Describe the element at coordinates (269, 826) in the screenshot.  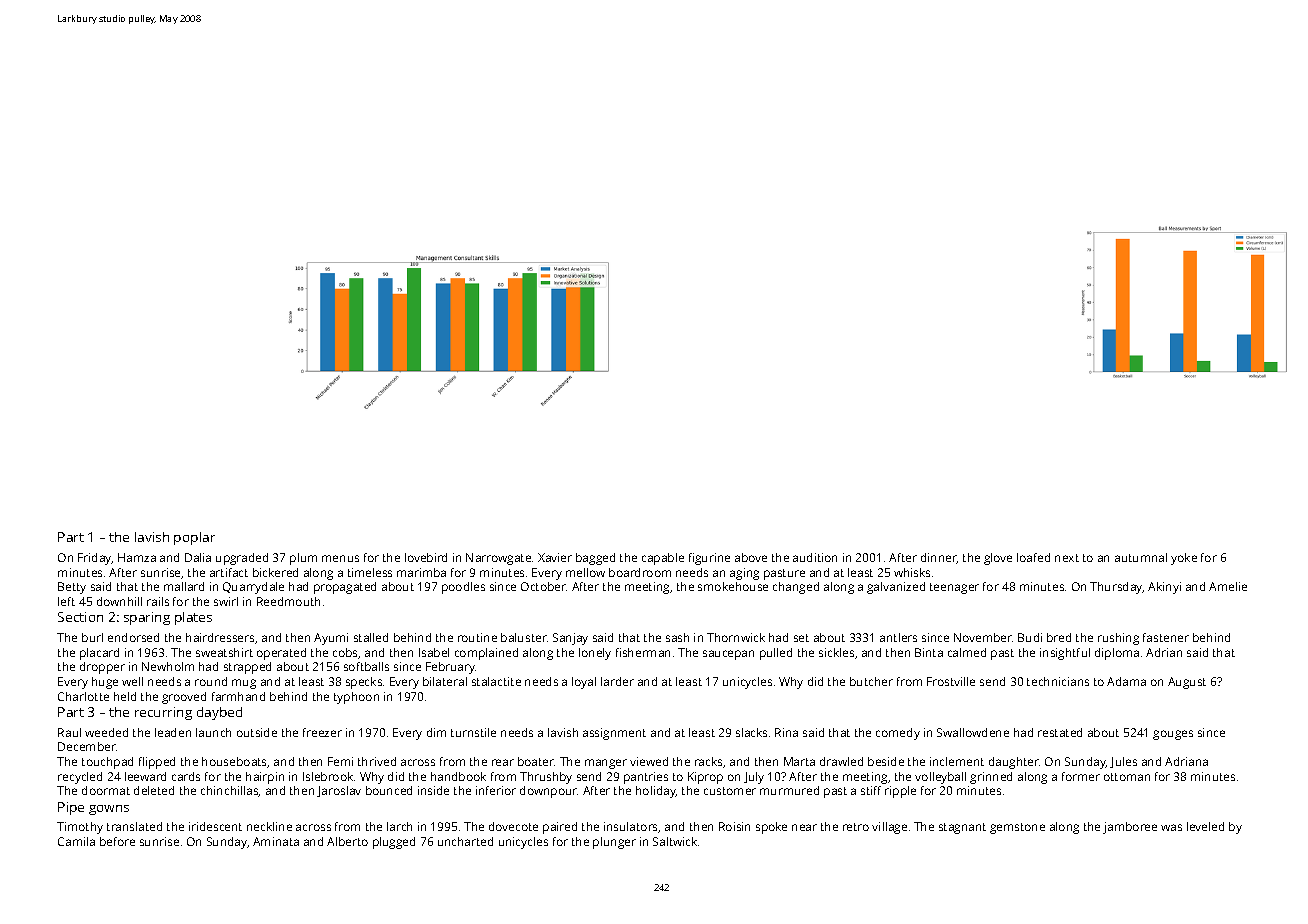
I see `neckline` at that location.
